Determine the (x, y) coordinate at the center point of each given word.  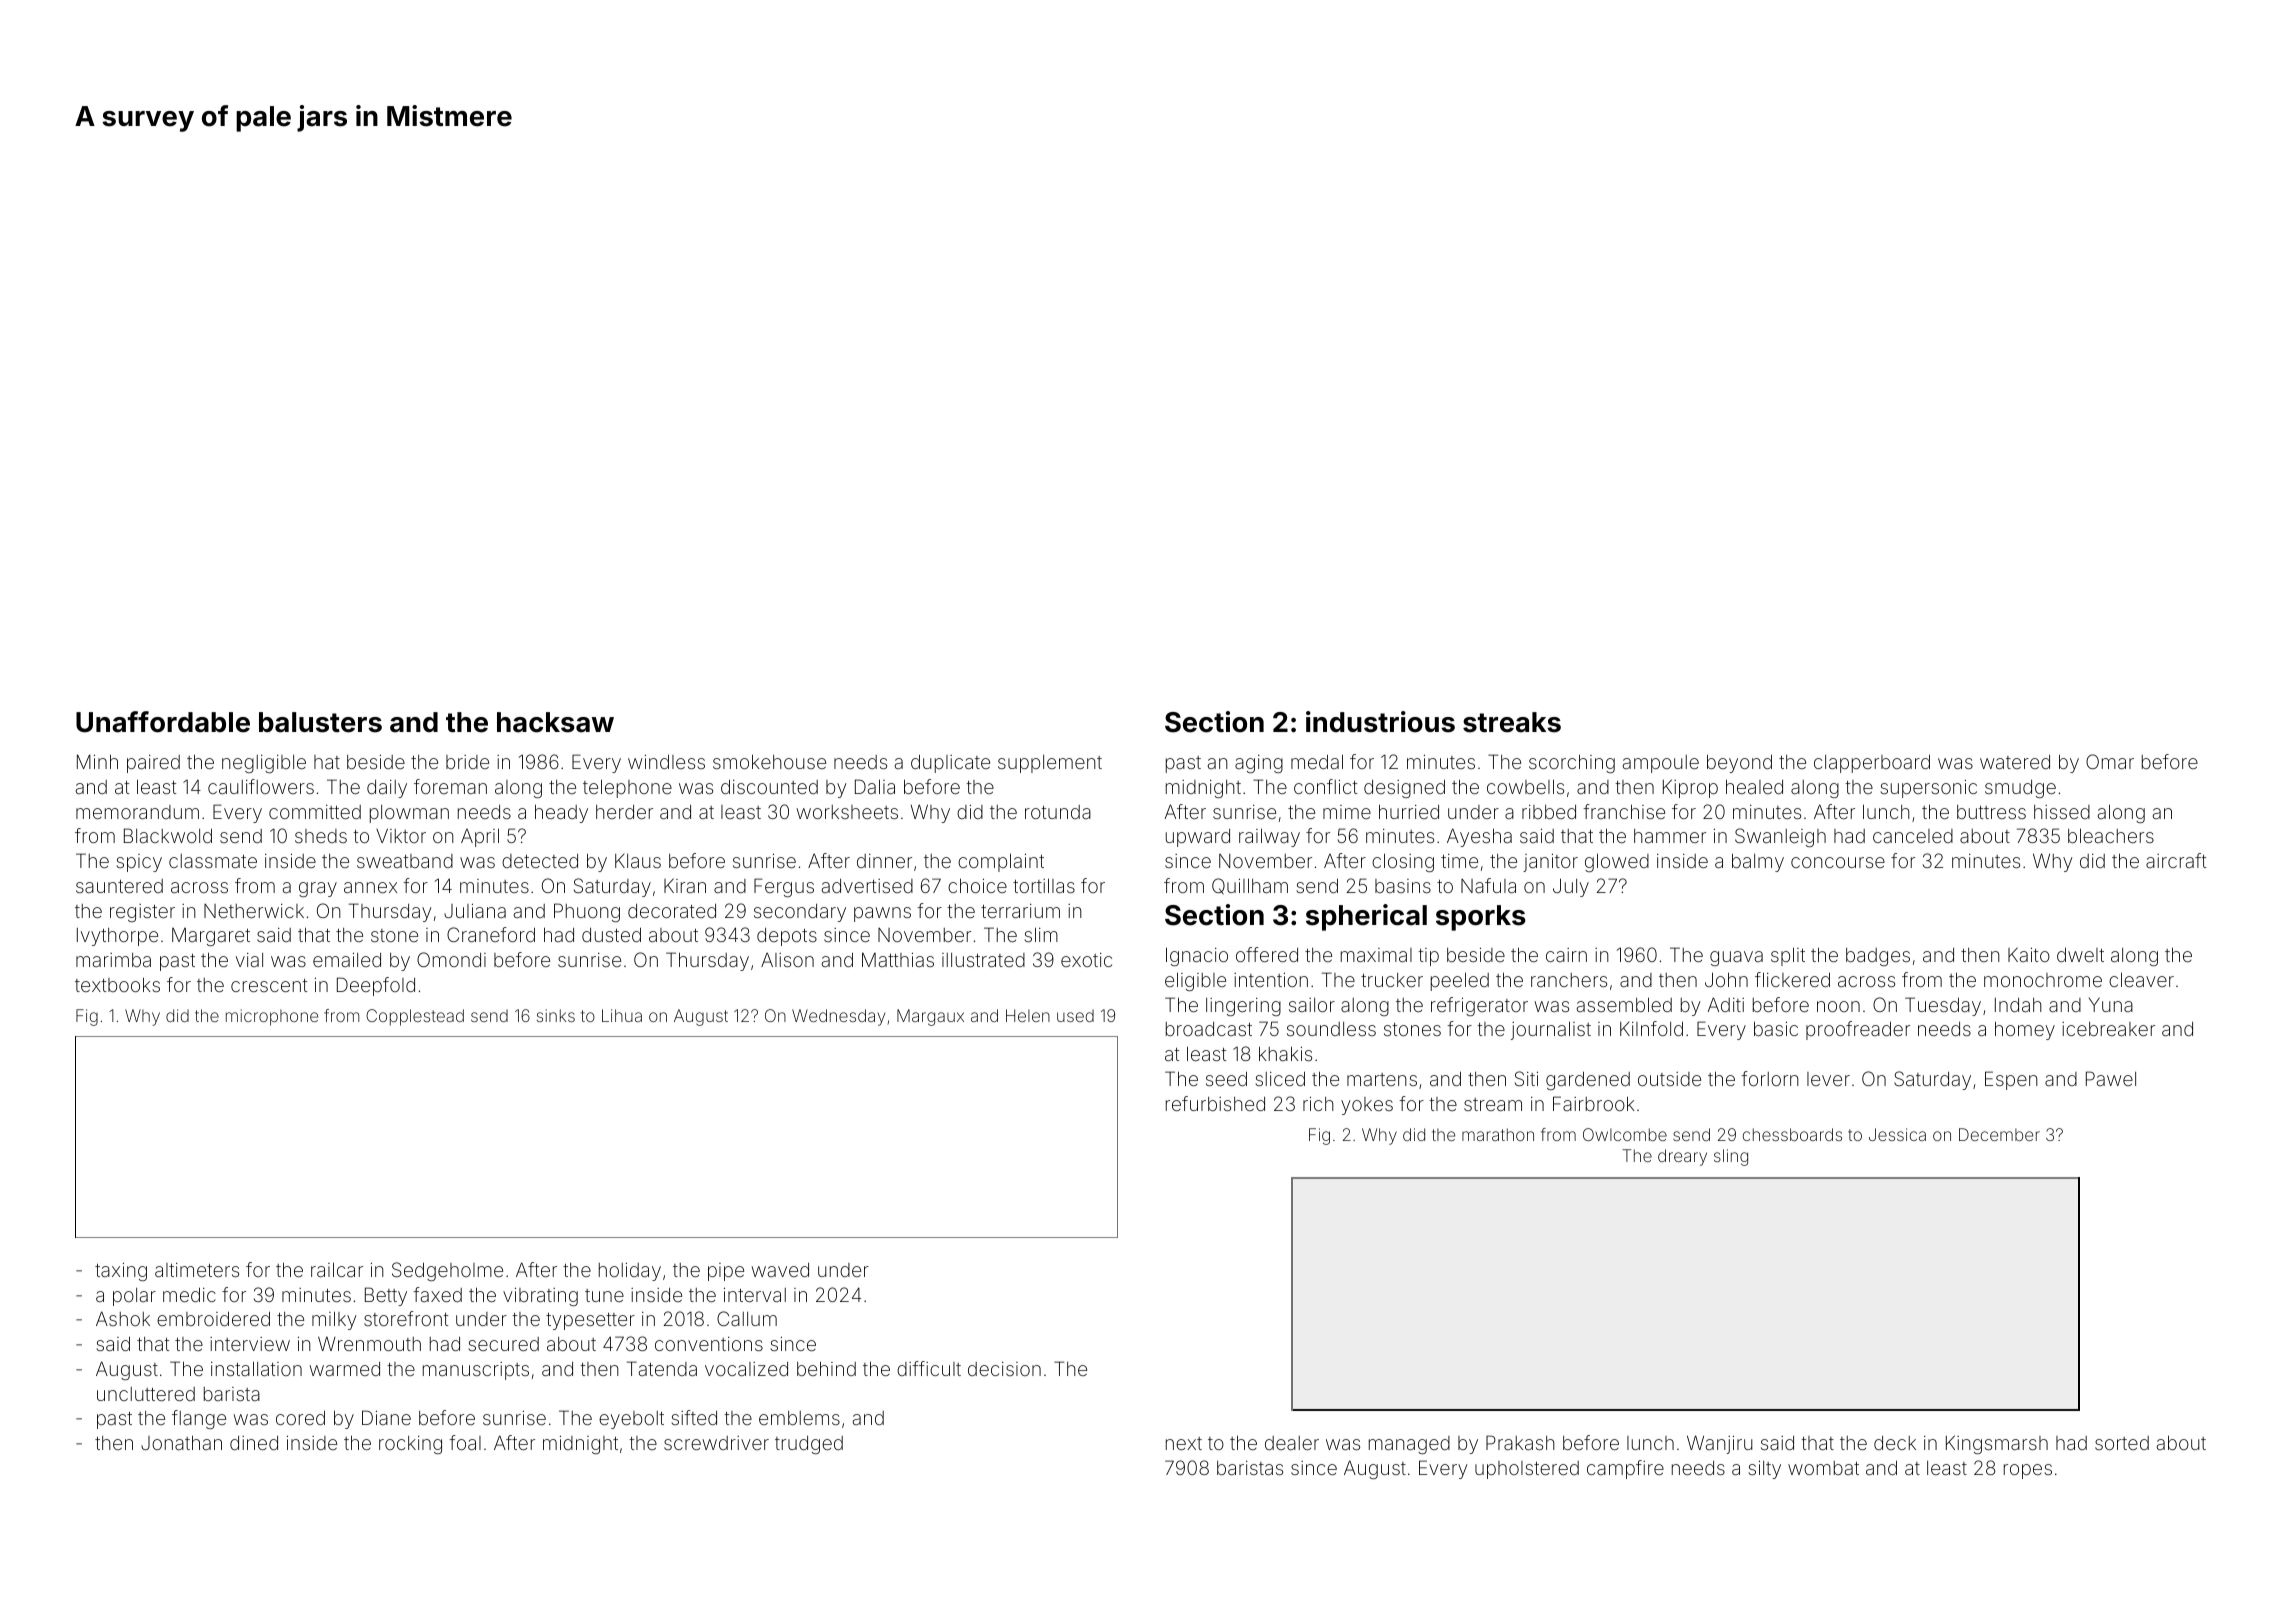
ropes (2028, 1471)
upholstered (1527, 1470)
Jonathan (181, 1442)
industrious (1380, 722)
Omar (2110, 761)
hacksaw (555, 722)
